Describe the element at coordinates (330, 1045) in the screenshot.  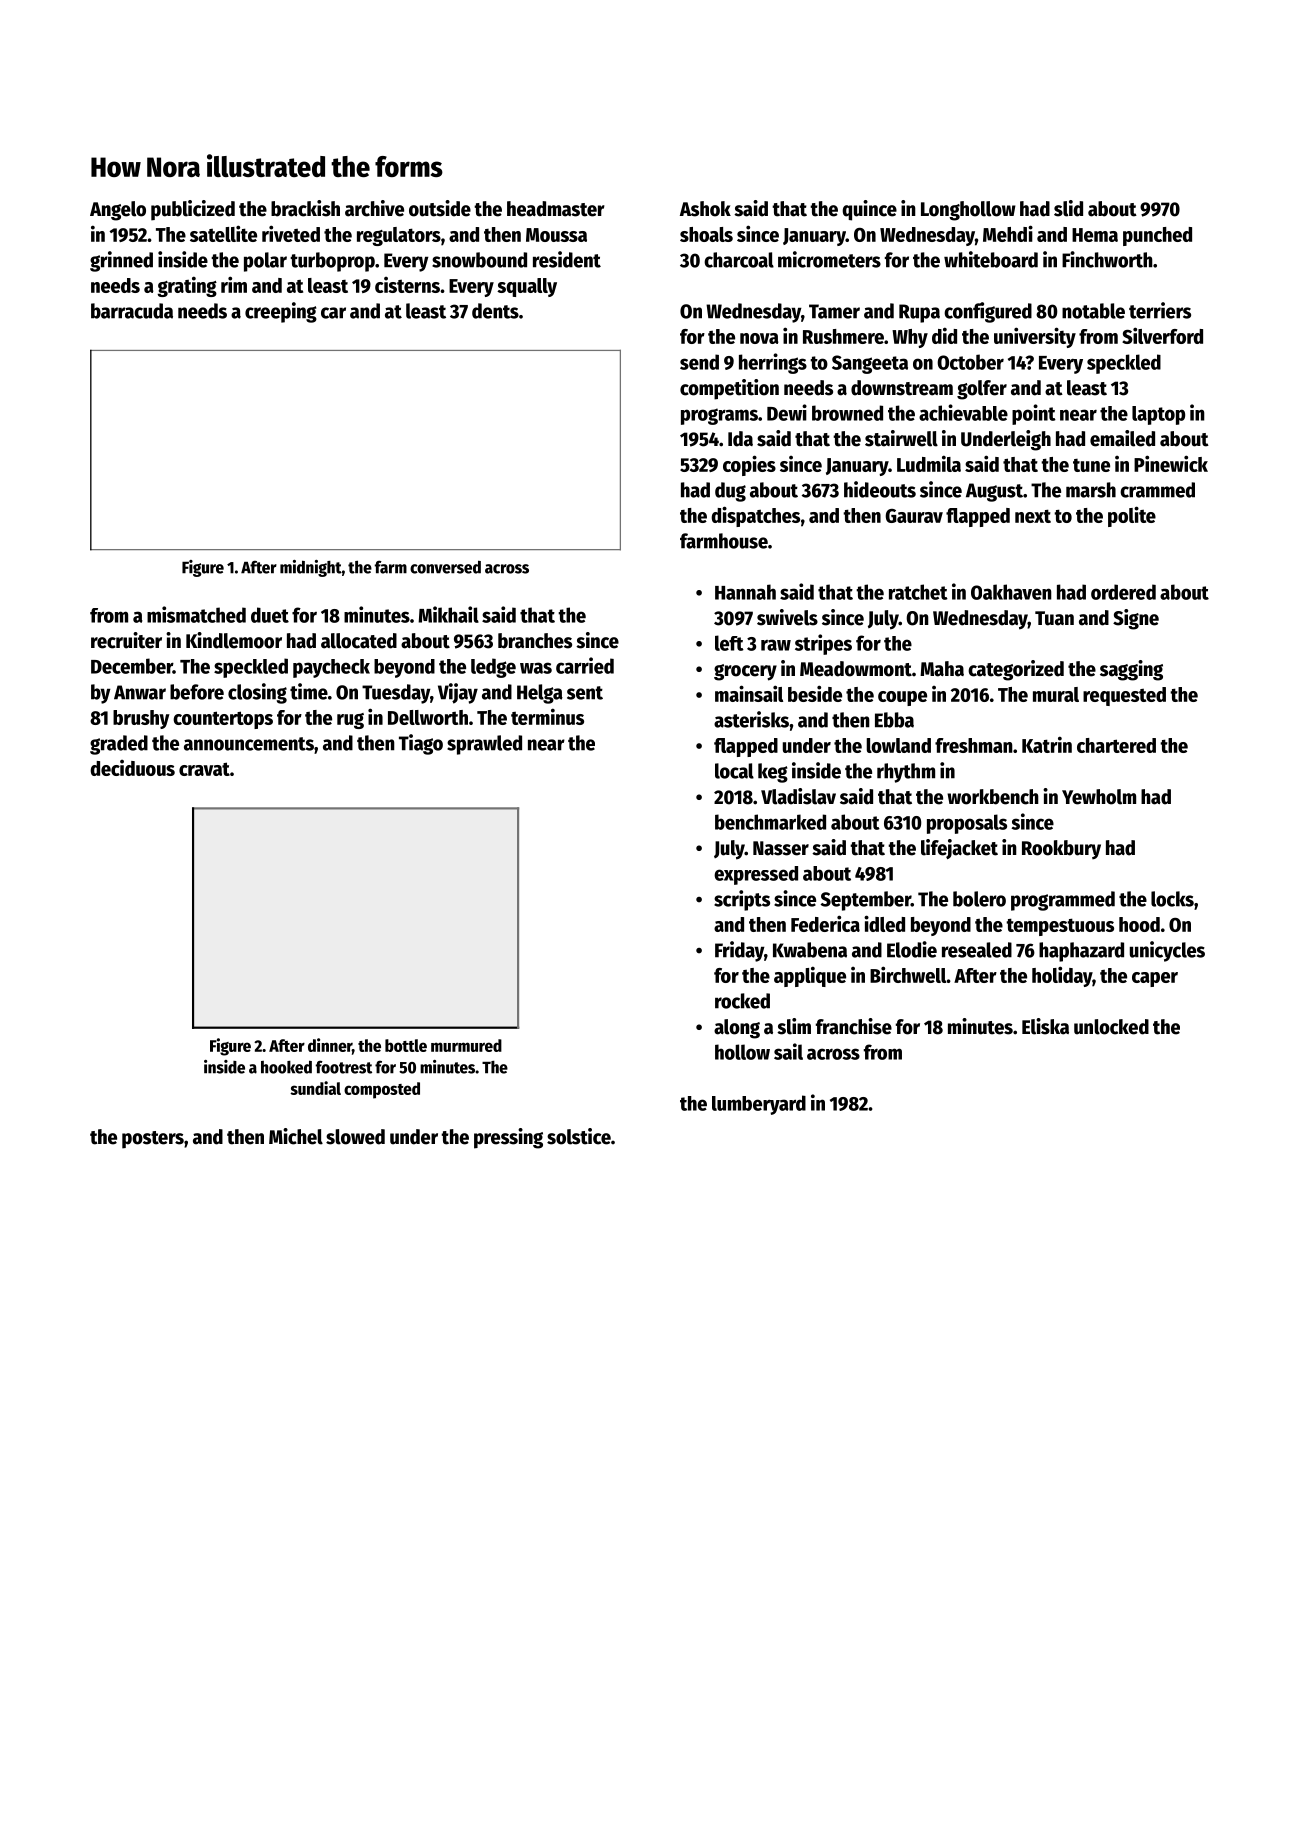
I see `dinner` at that location.
